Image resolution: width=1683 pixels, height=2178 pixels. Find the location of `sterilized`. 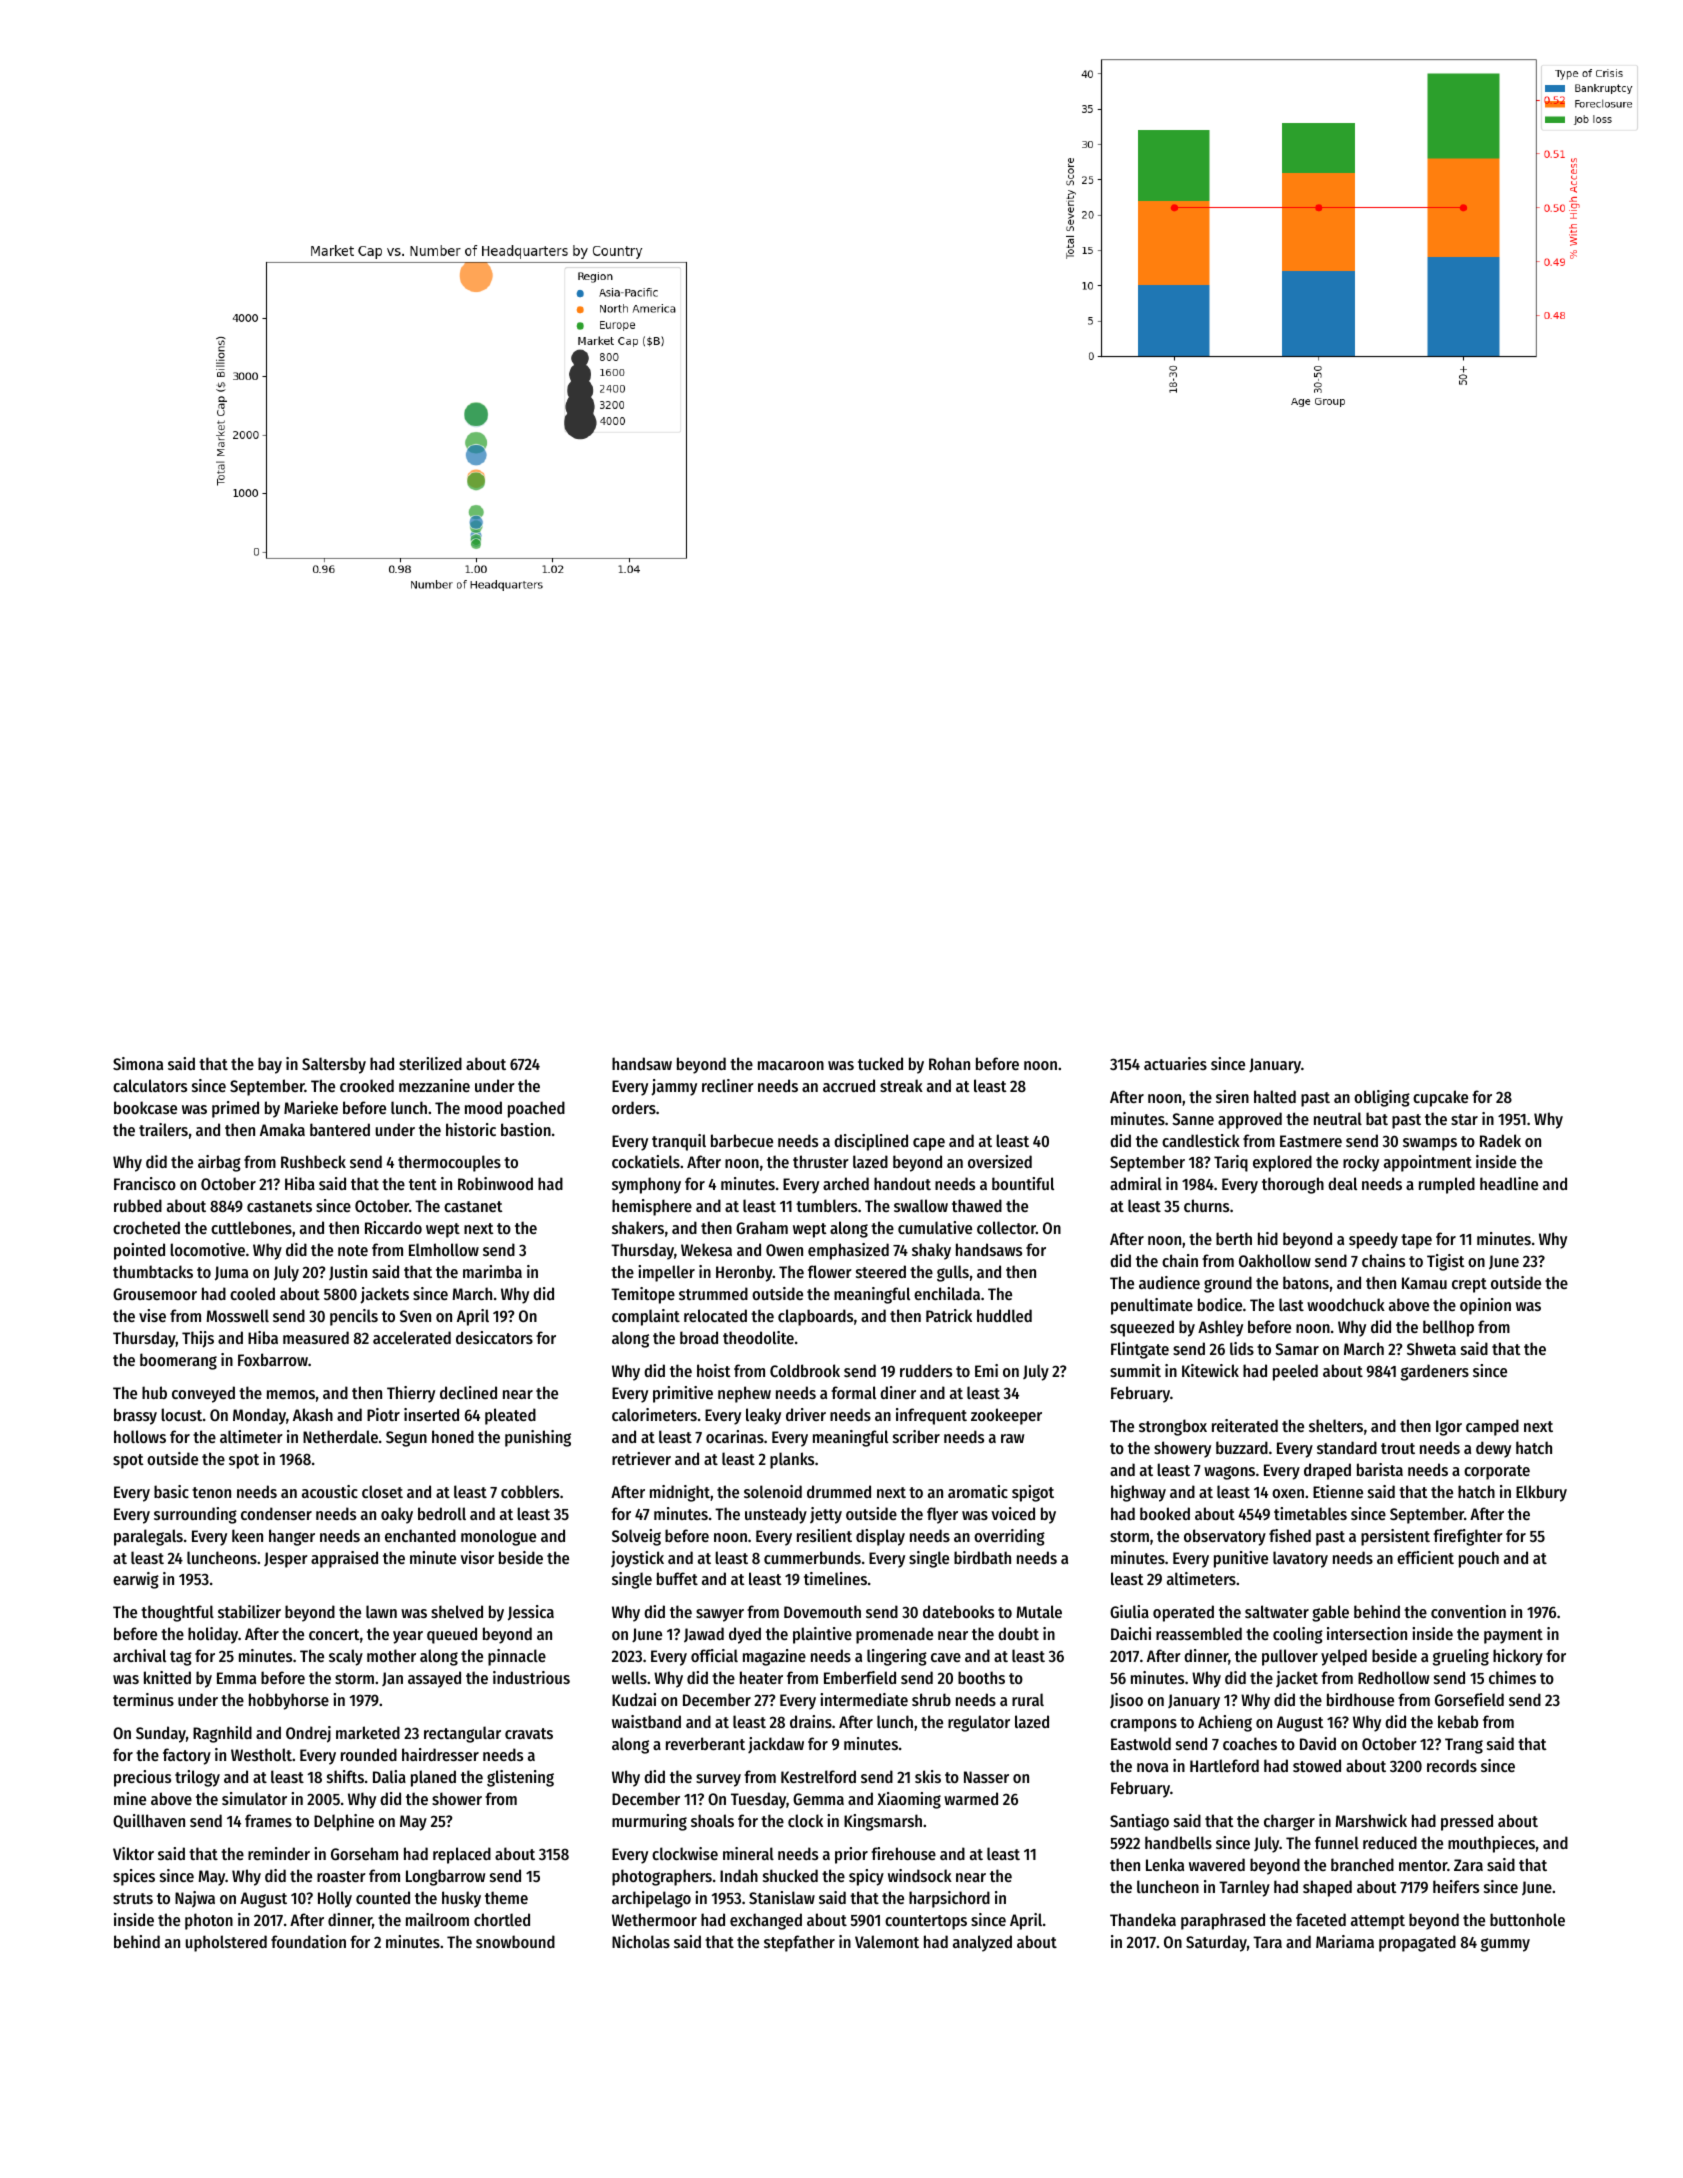

sterilized is located at coordinates (430, 1063).
